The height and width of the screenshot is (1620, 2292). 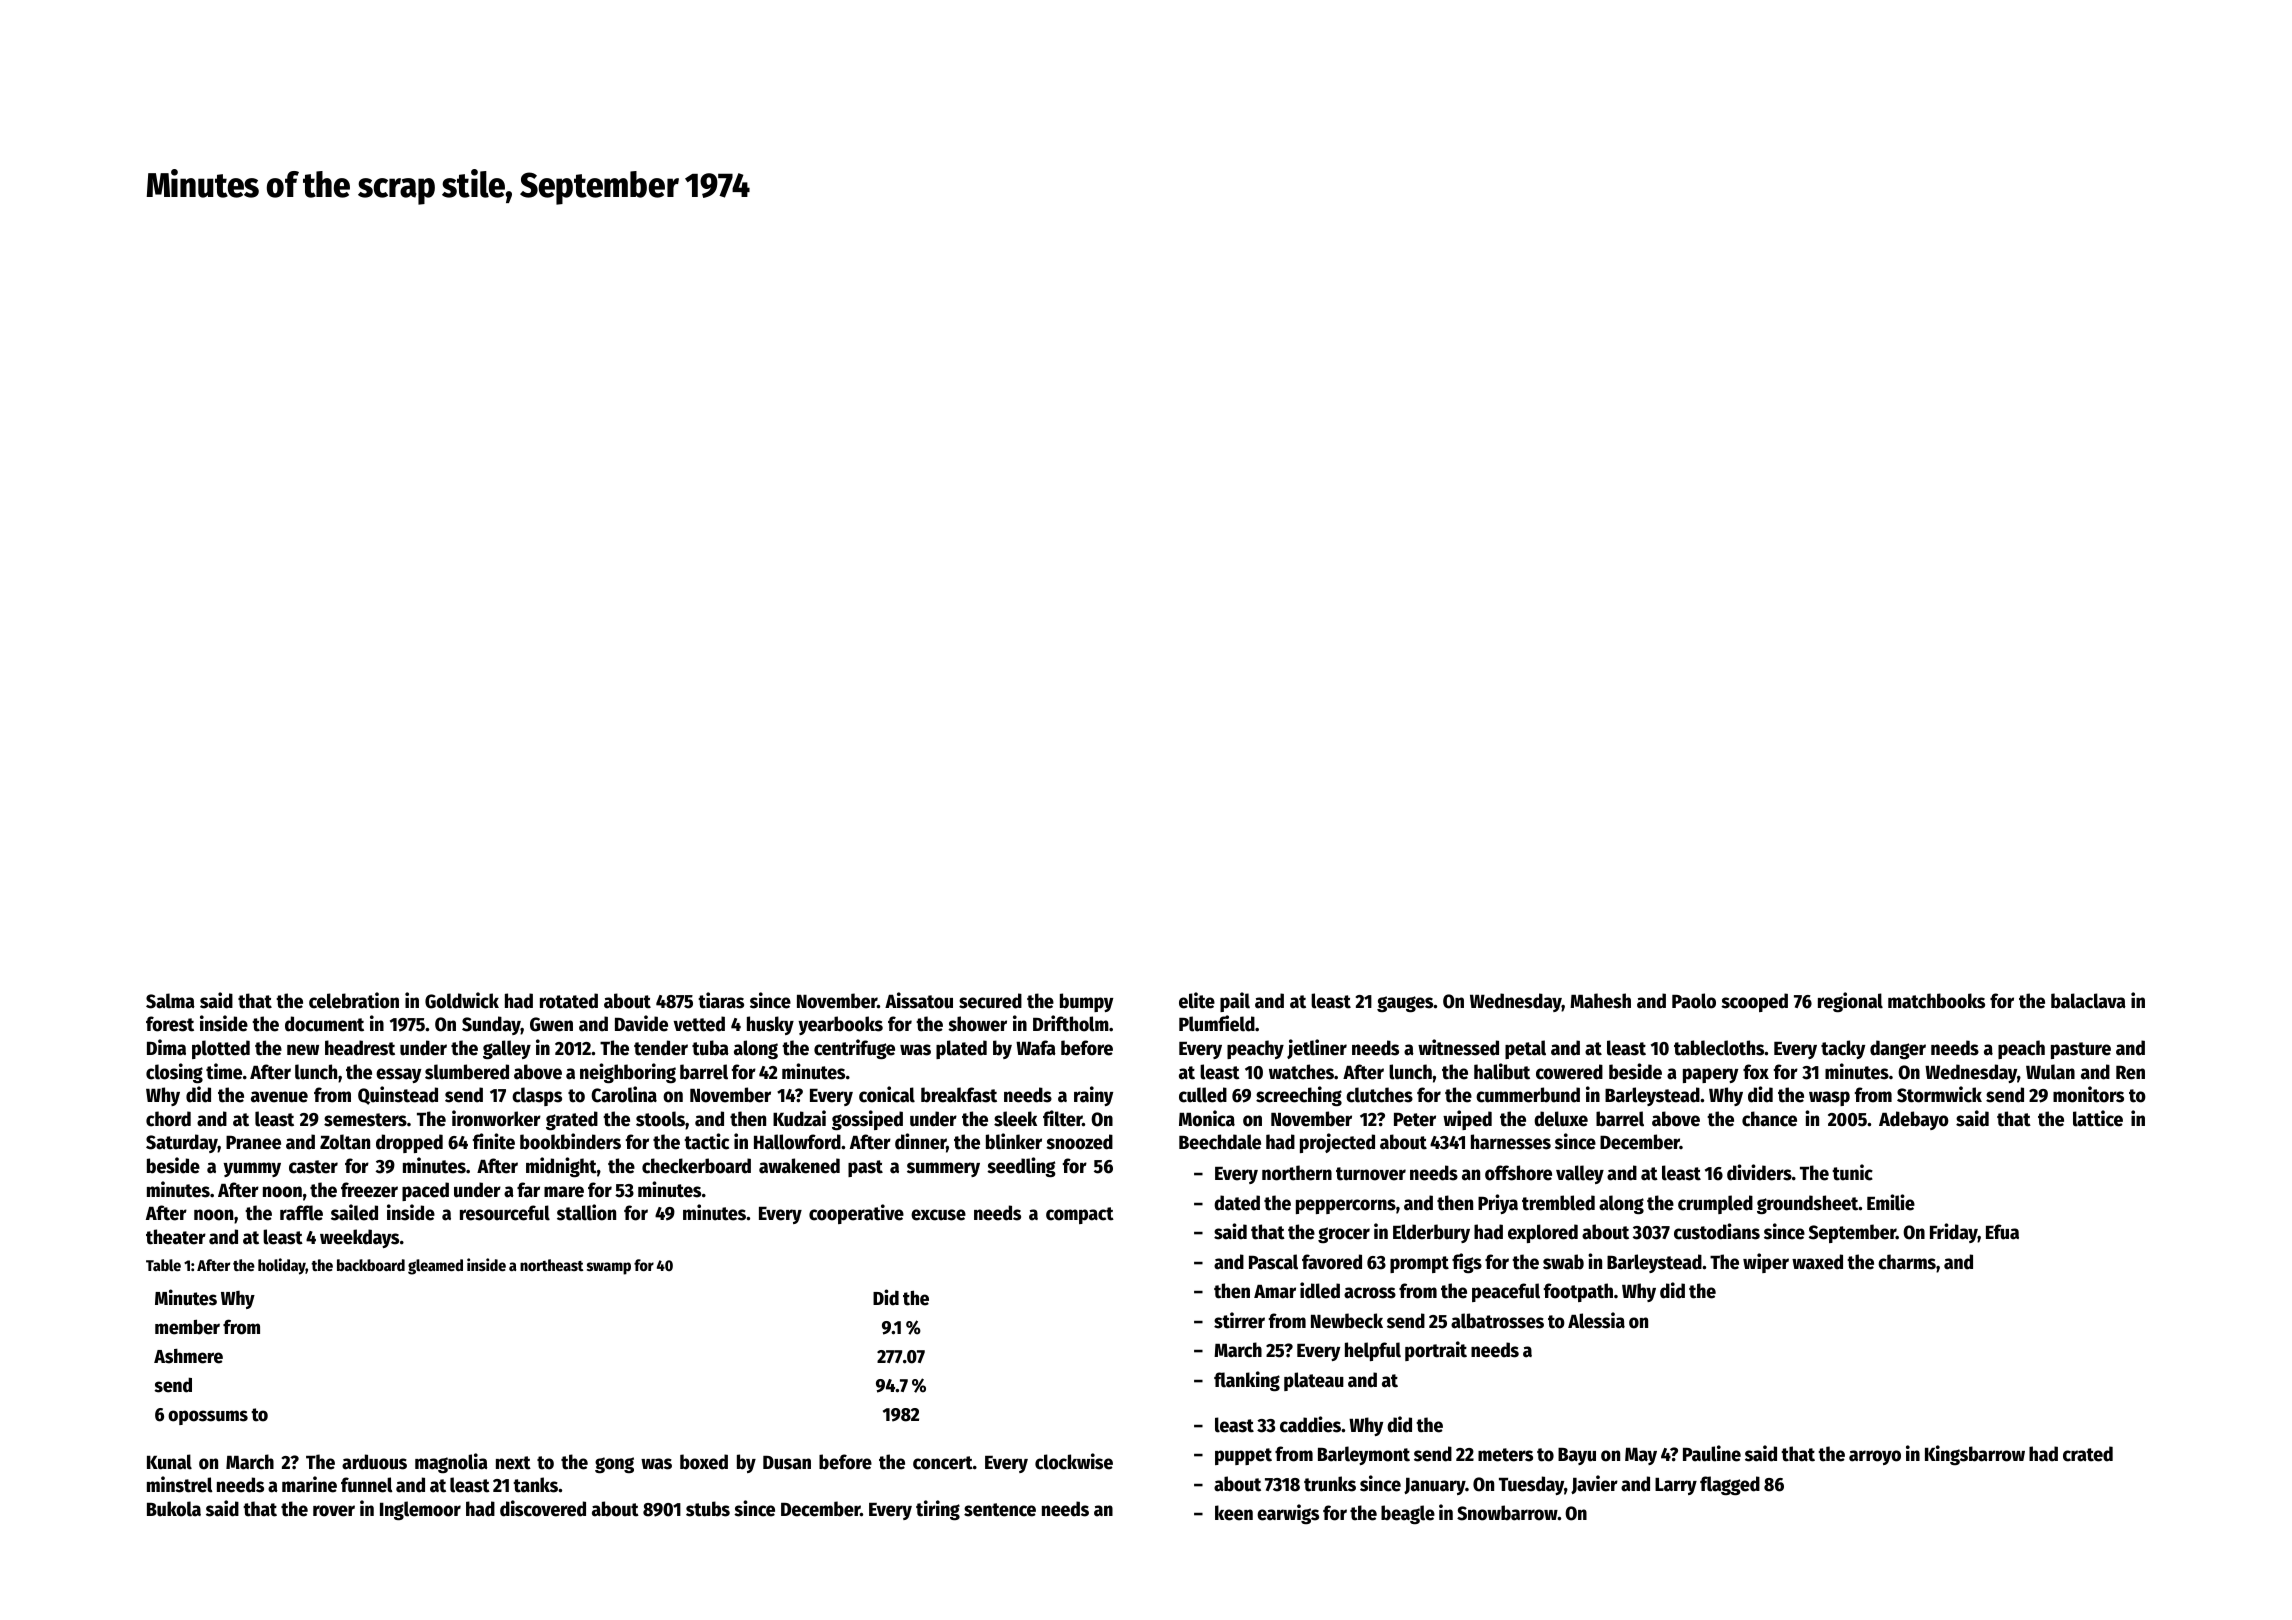 What do you see at coordinates (2002, 1232) in the screenshot?
I see `Efua` at bounding box center [2002, 1232].
